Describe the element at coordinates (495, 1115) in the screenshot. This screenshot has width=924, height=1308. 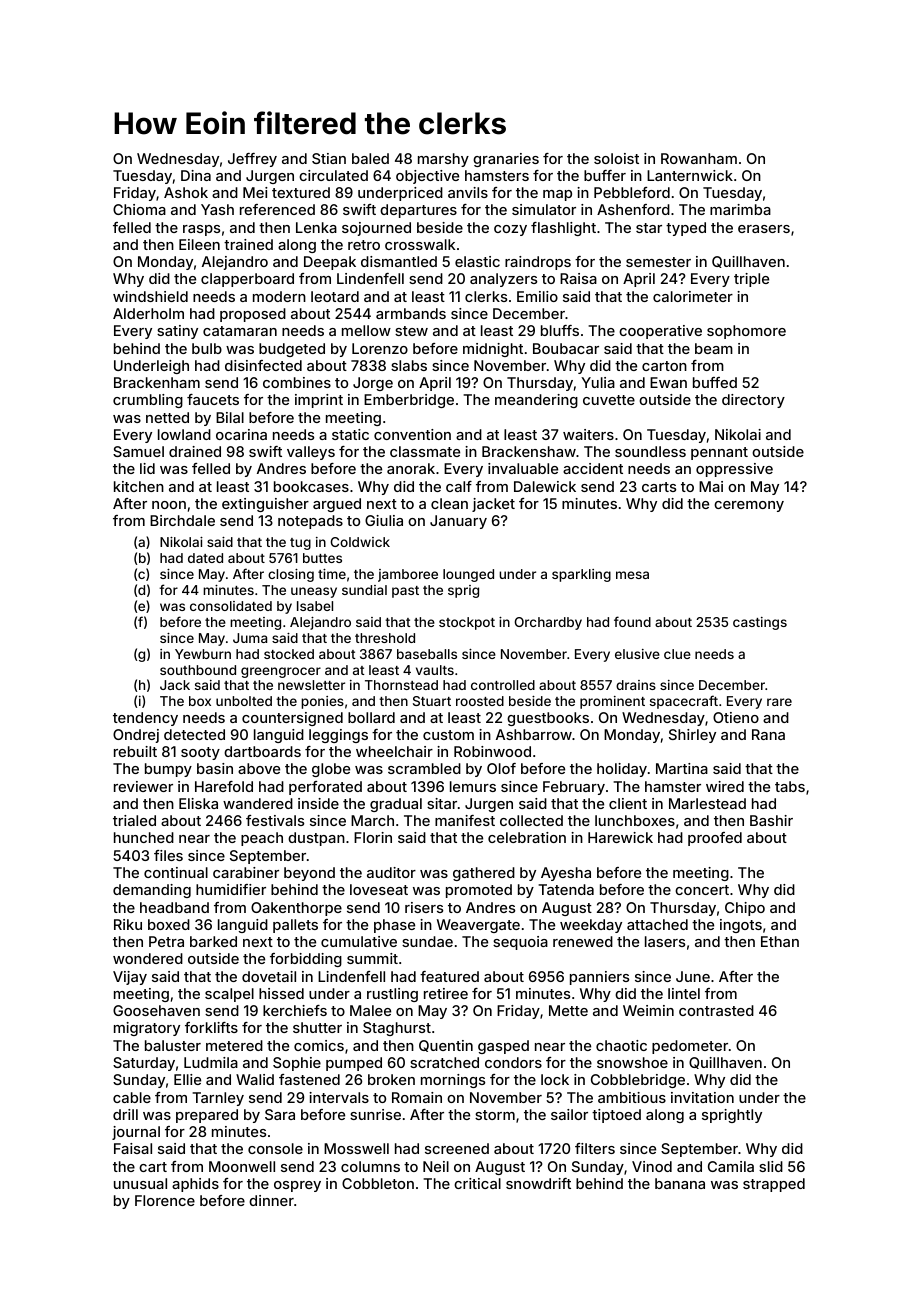
I see `storm` at that location.
